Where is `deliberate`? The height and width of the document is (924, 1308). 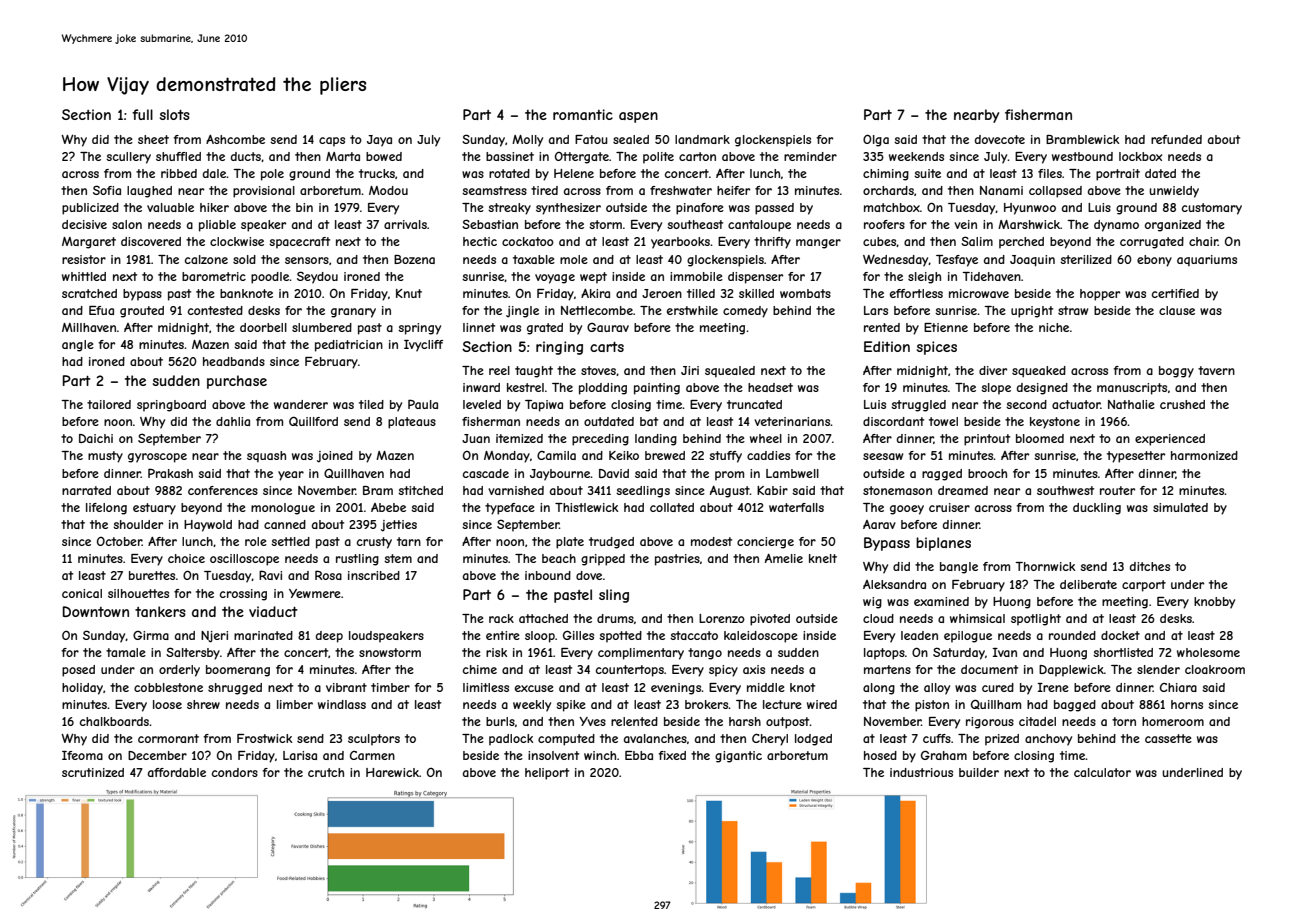
deliberate is located at coordinates (1088, 584).
